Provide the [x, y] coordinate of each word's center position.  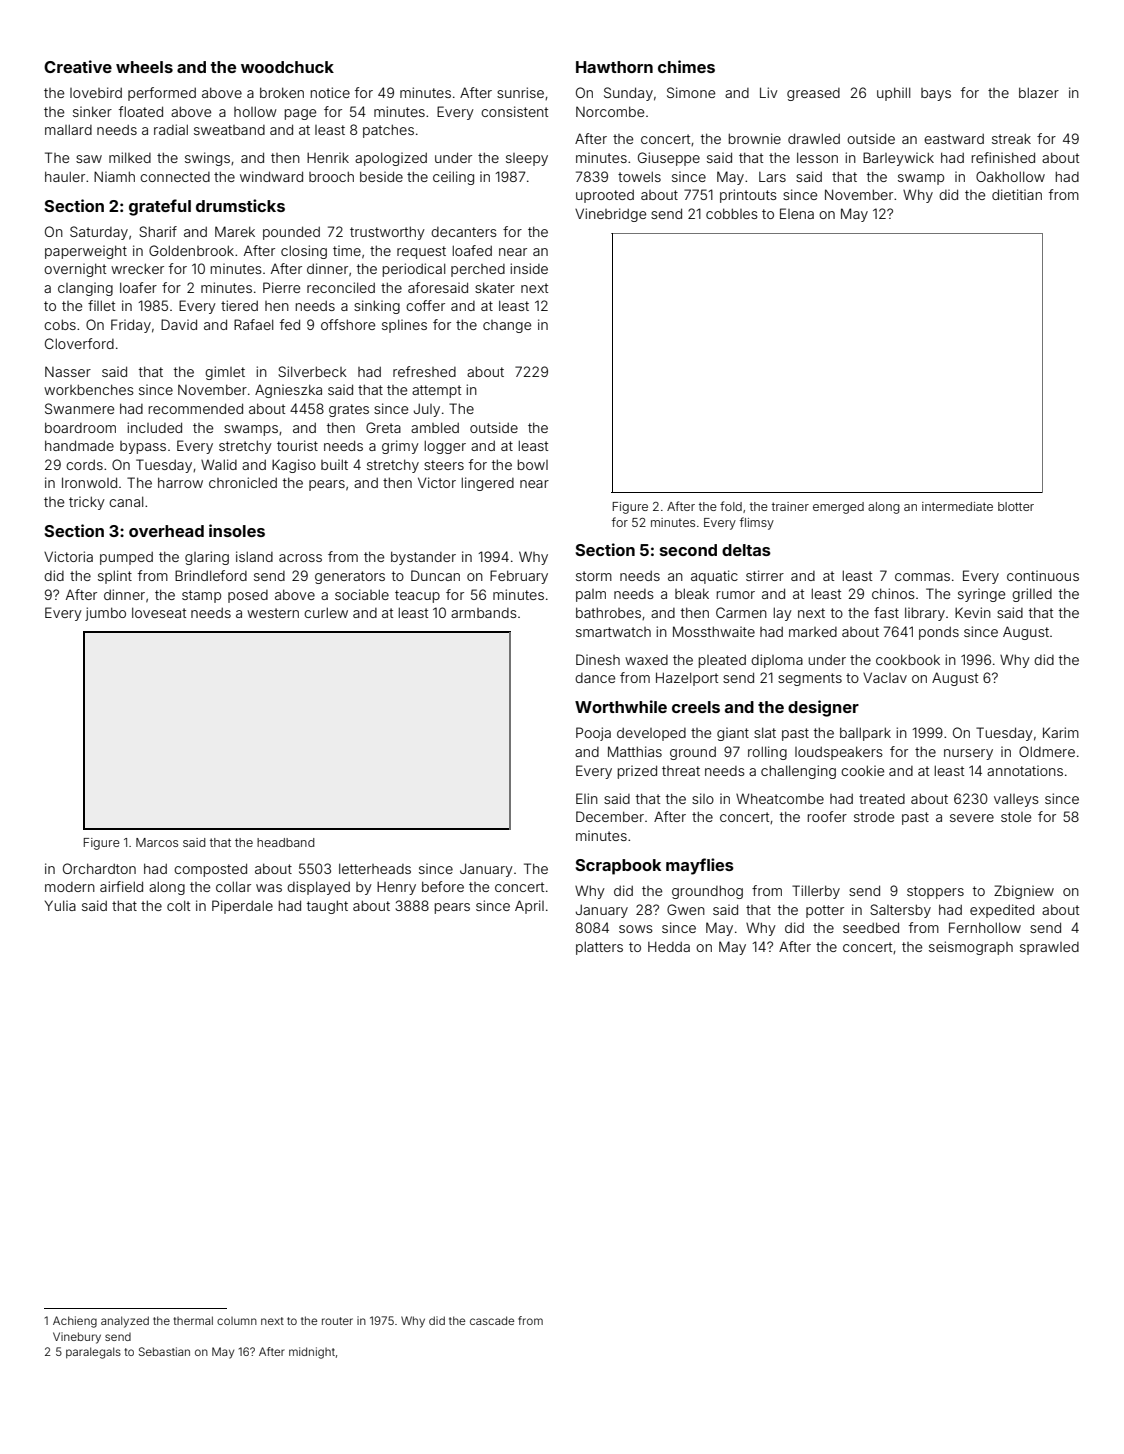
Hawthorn [614, 67]
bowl [533, 464]
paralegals [93, 1353]
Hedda [669, 946]
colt [178, 905]
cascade [492, 1320]
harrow [180, 482]
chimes [686, 66]
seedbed [871, 927]
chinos [893, 593]
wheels [144, 67]
